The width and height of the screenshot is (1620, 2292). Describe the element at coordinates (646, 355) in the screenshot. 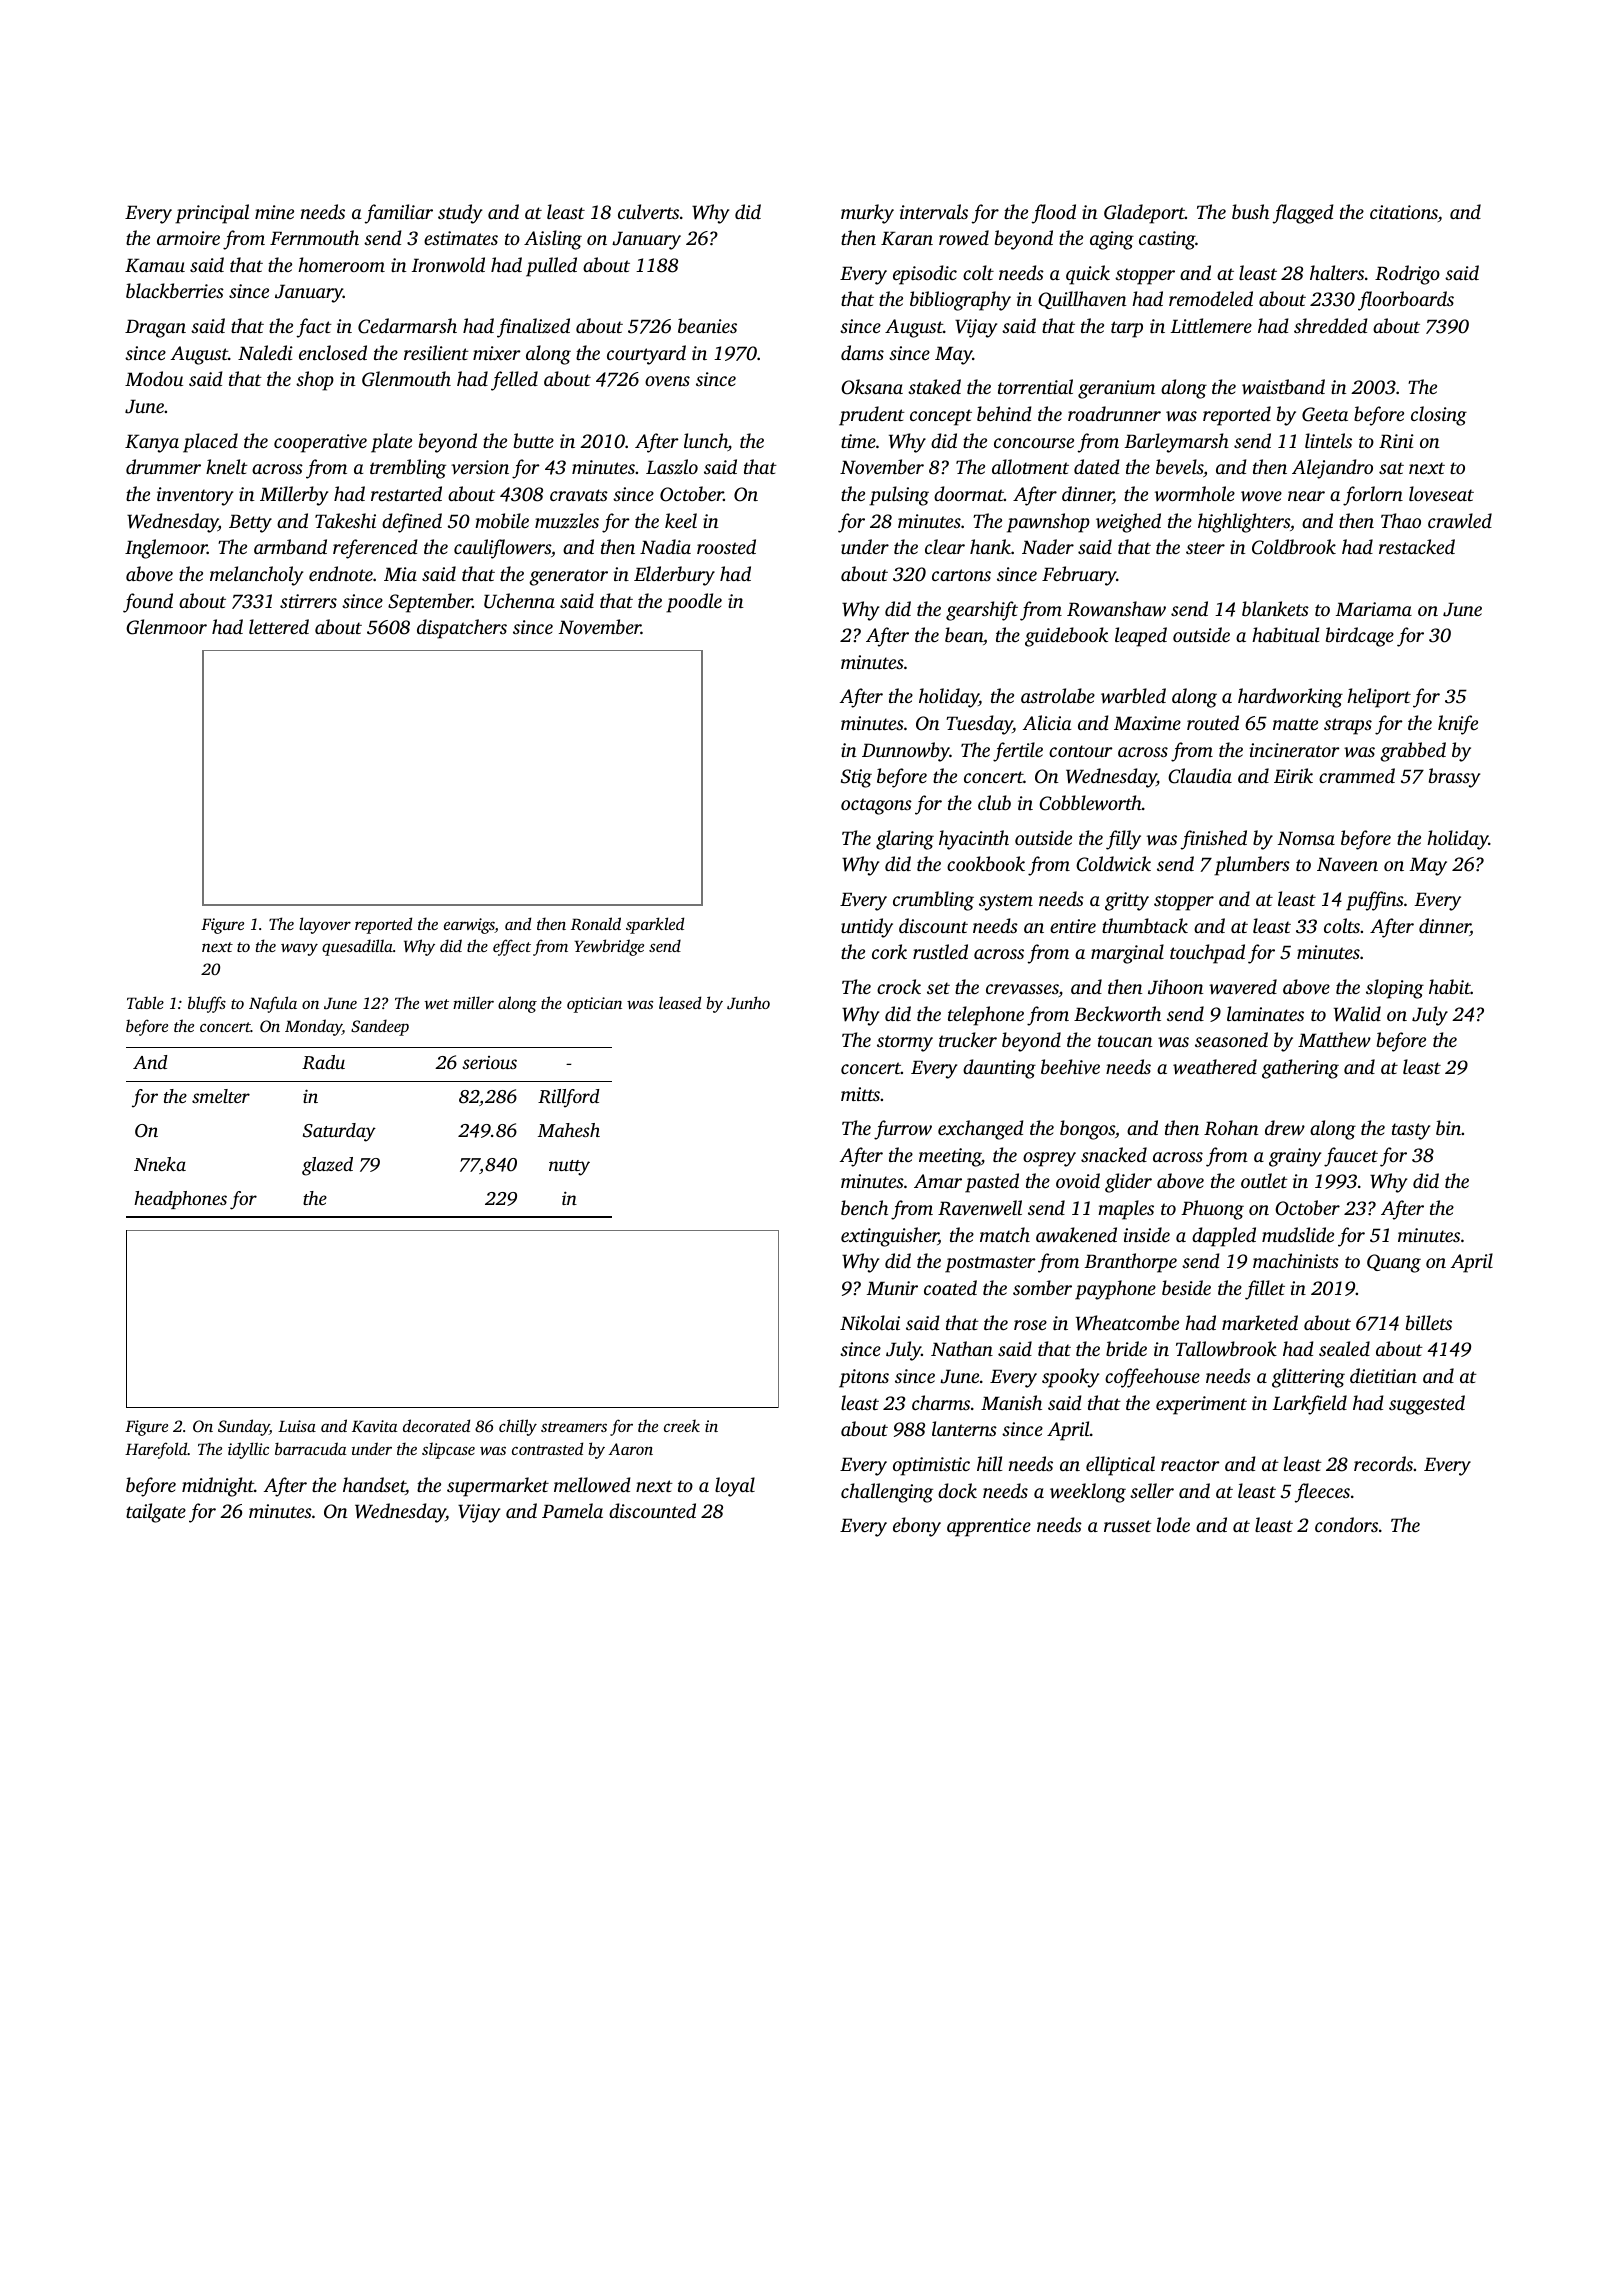

I see `courtyard` at that location.
